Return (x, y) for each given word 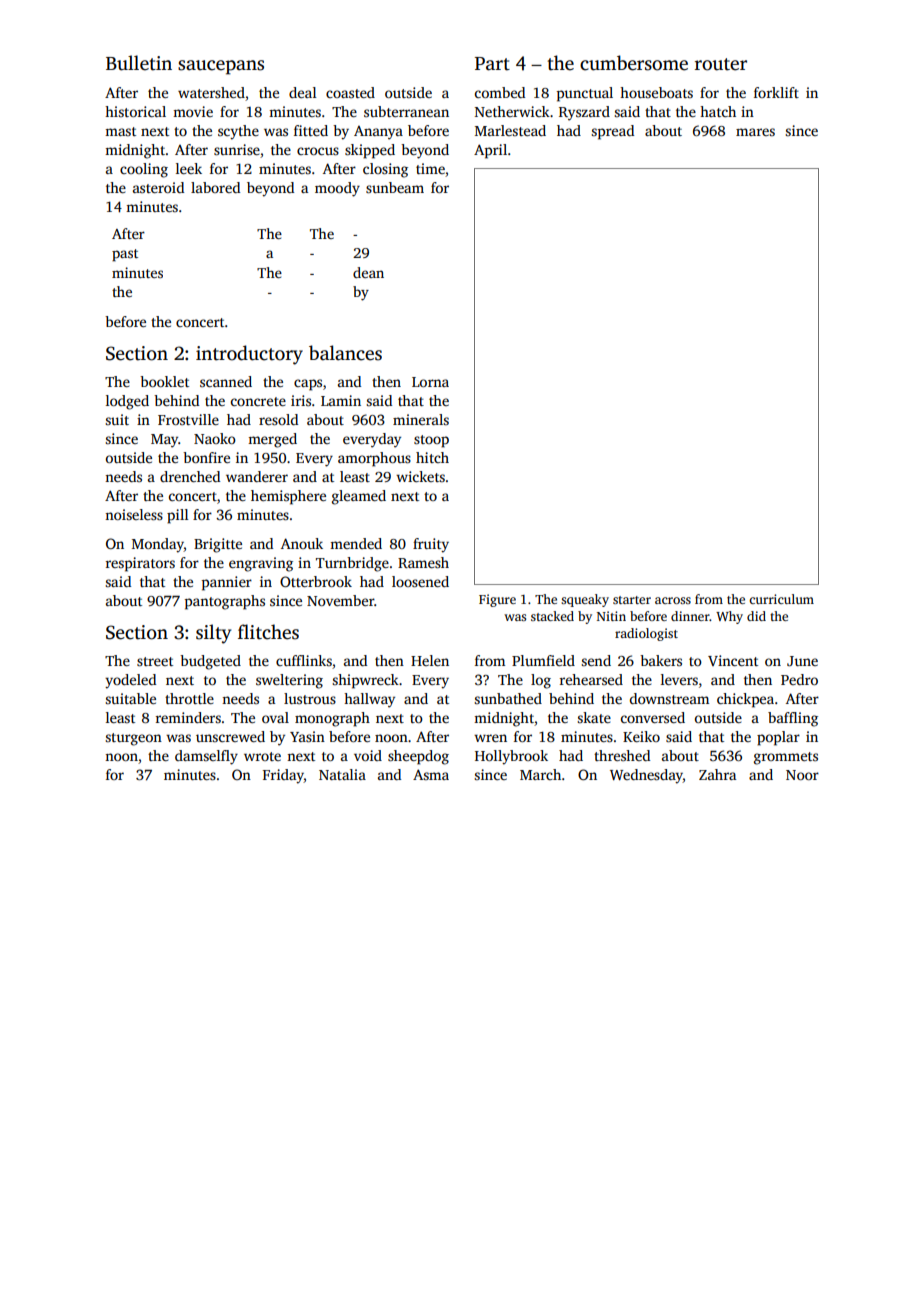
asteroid (158, 187)
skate (594, 717)
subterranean (406, 111)
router (721, 64)
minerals (421, 419)
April (490, 151)
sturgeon (133, 739)
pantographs (225, 602)
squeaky (585, 600)
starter (632, 600)
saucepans (221, 67)
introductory (249, 355)
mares (755, 132)
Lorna (430, 382)
